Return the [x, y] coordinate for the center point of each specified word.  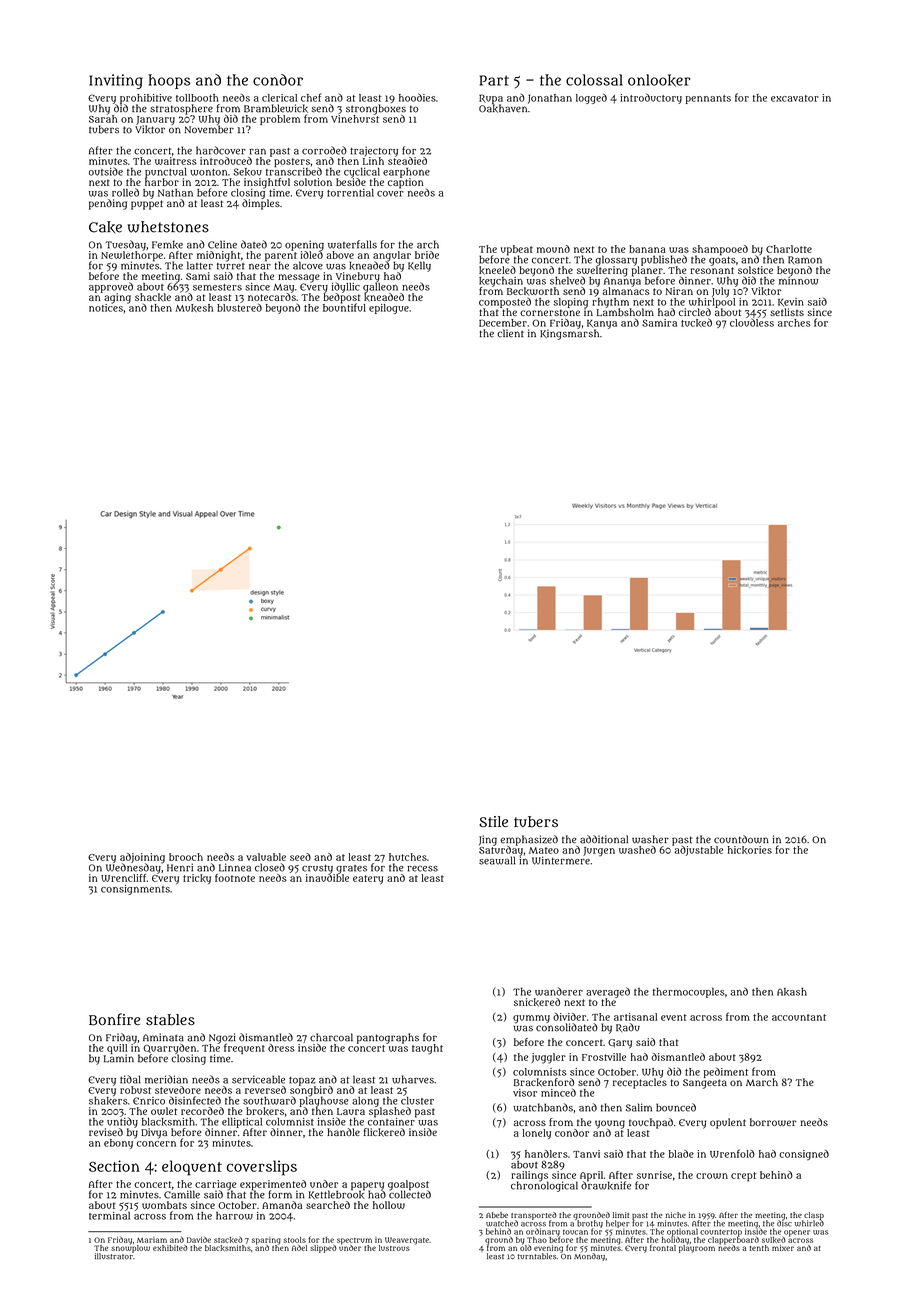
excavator [795, 98]
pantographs [388, 1038]
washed [637, 850]
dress [281, 1048]
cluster [417, 1101]
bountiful [344, 307]
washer [650, 839]
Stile [493, 822]
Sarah [103, 119]
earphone [406, 173]
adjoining [142, 858]
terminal [109, 1216]
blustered [239, 307]
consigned [804, 1155]
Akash [792, 992]
